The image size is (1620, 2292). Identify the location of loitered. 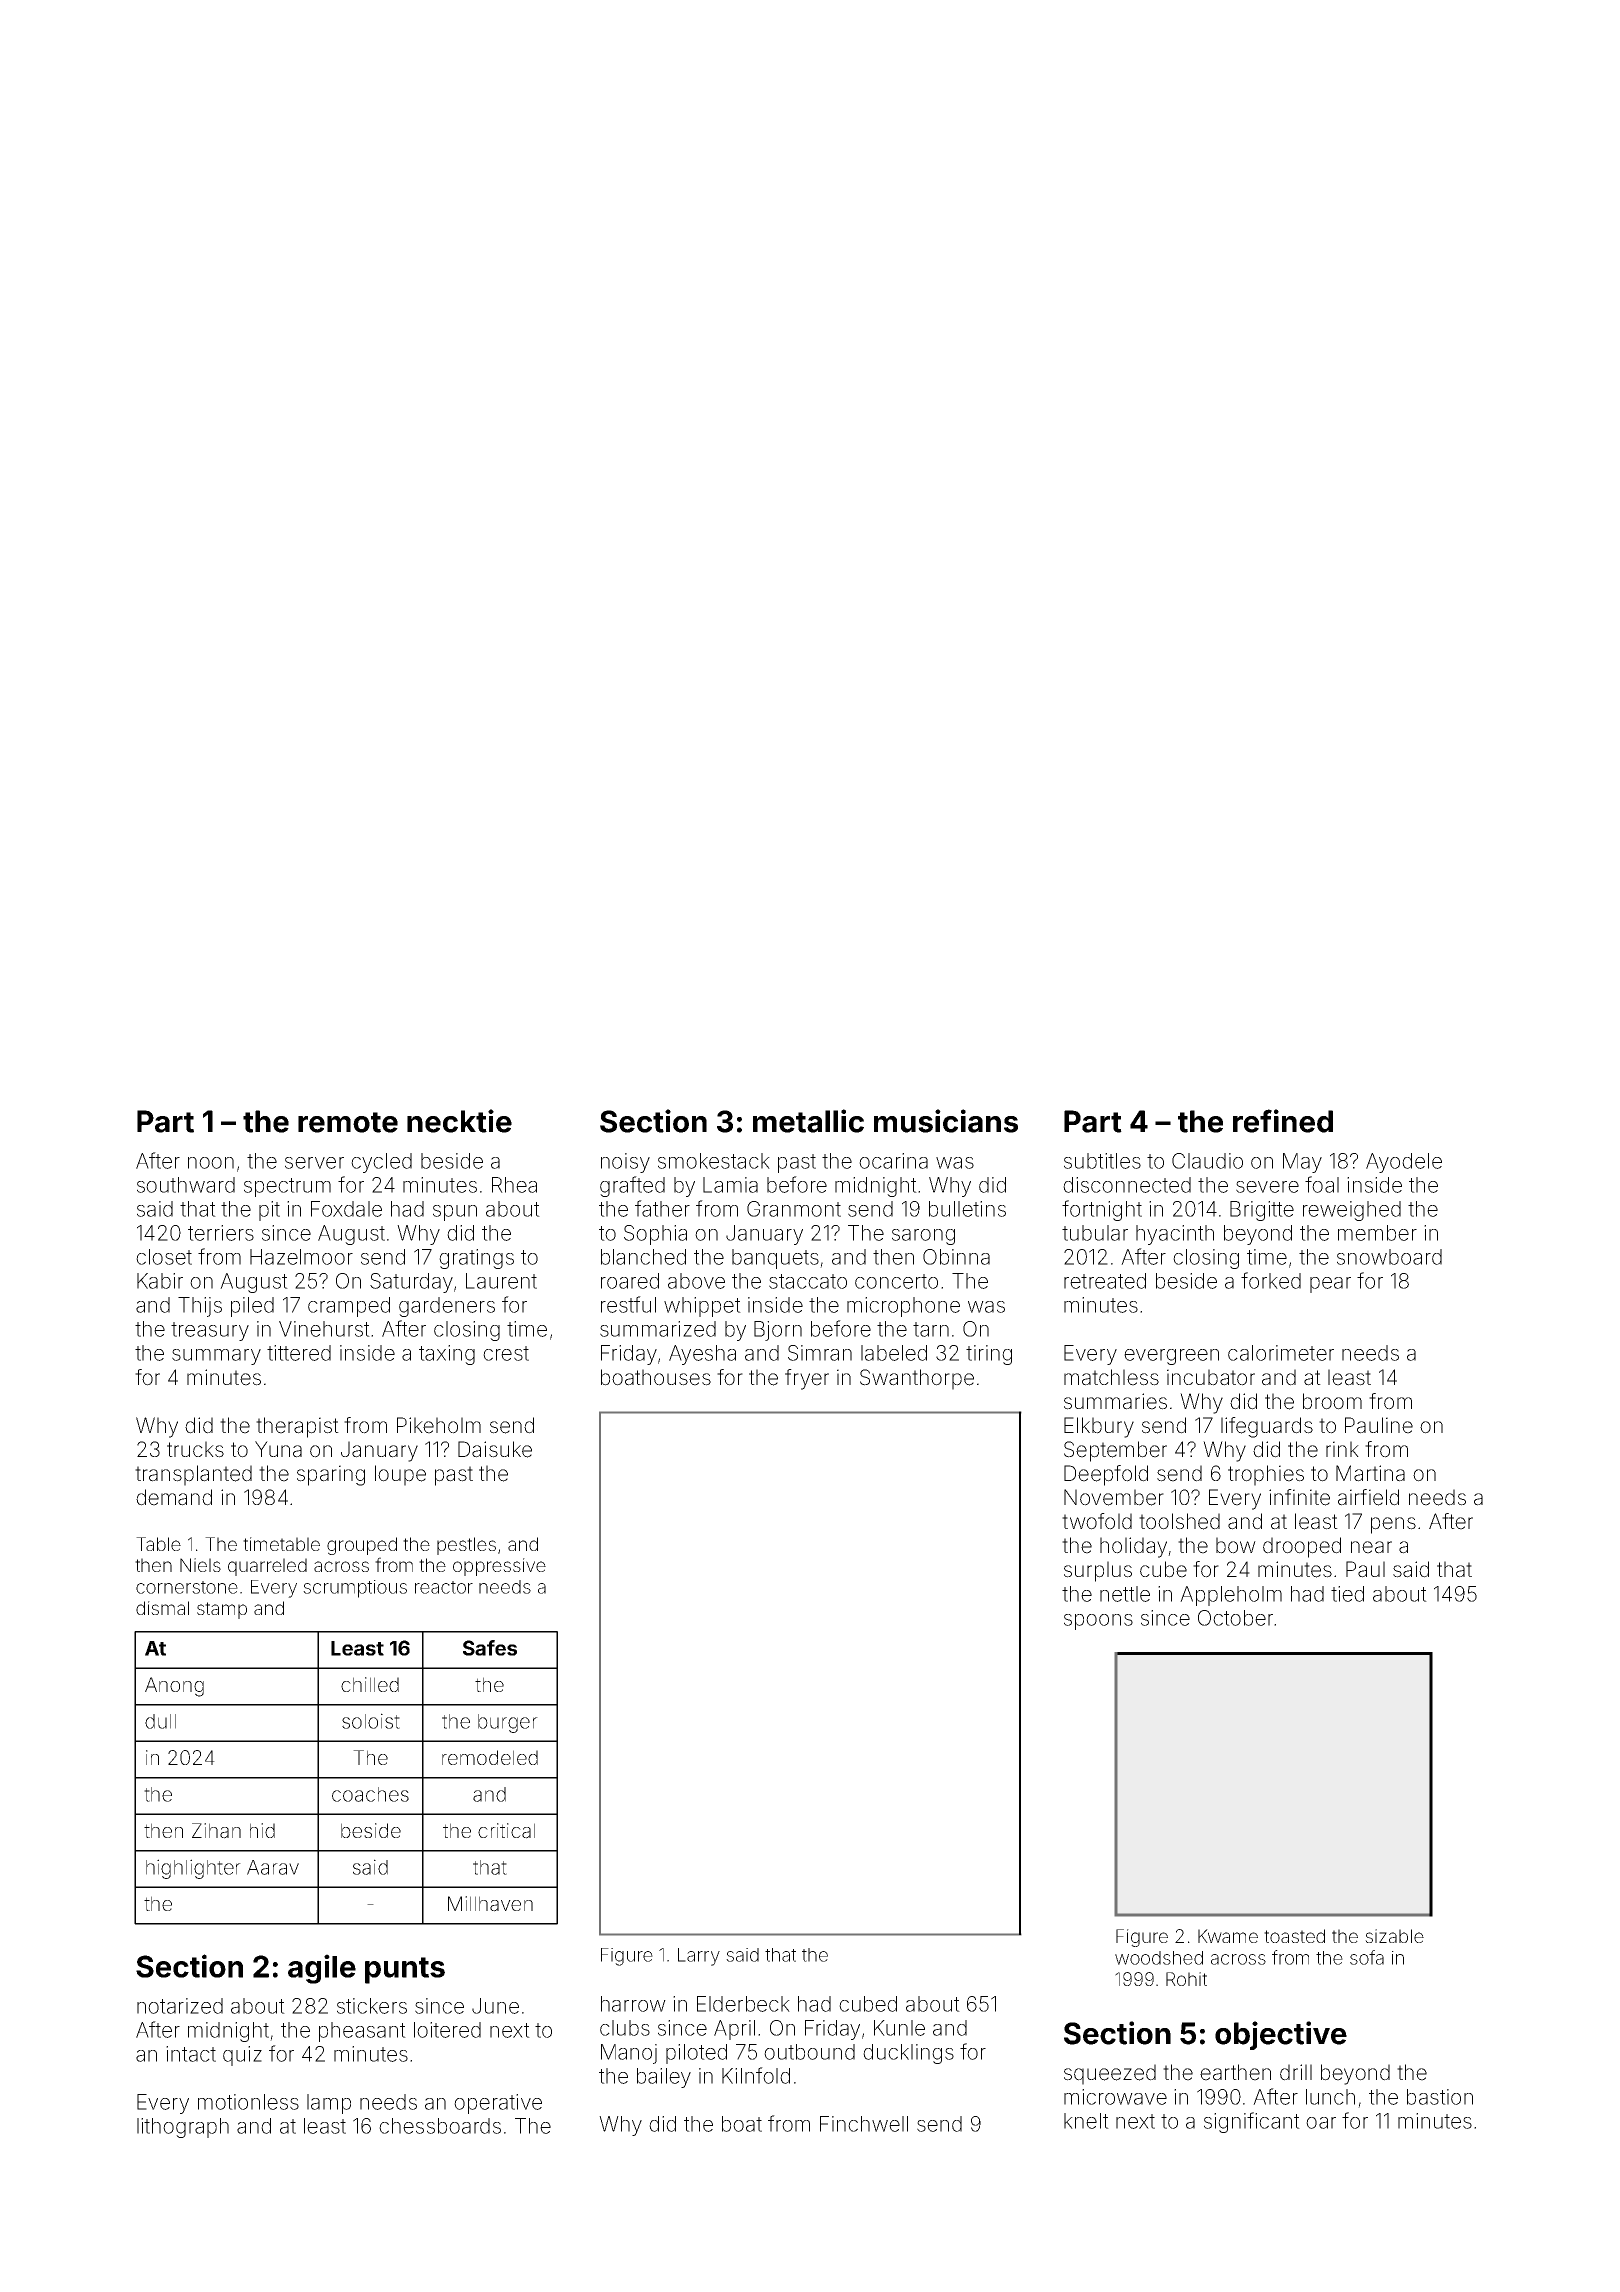
(447, 2030).
